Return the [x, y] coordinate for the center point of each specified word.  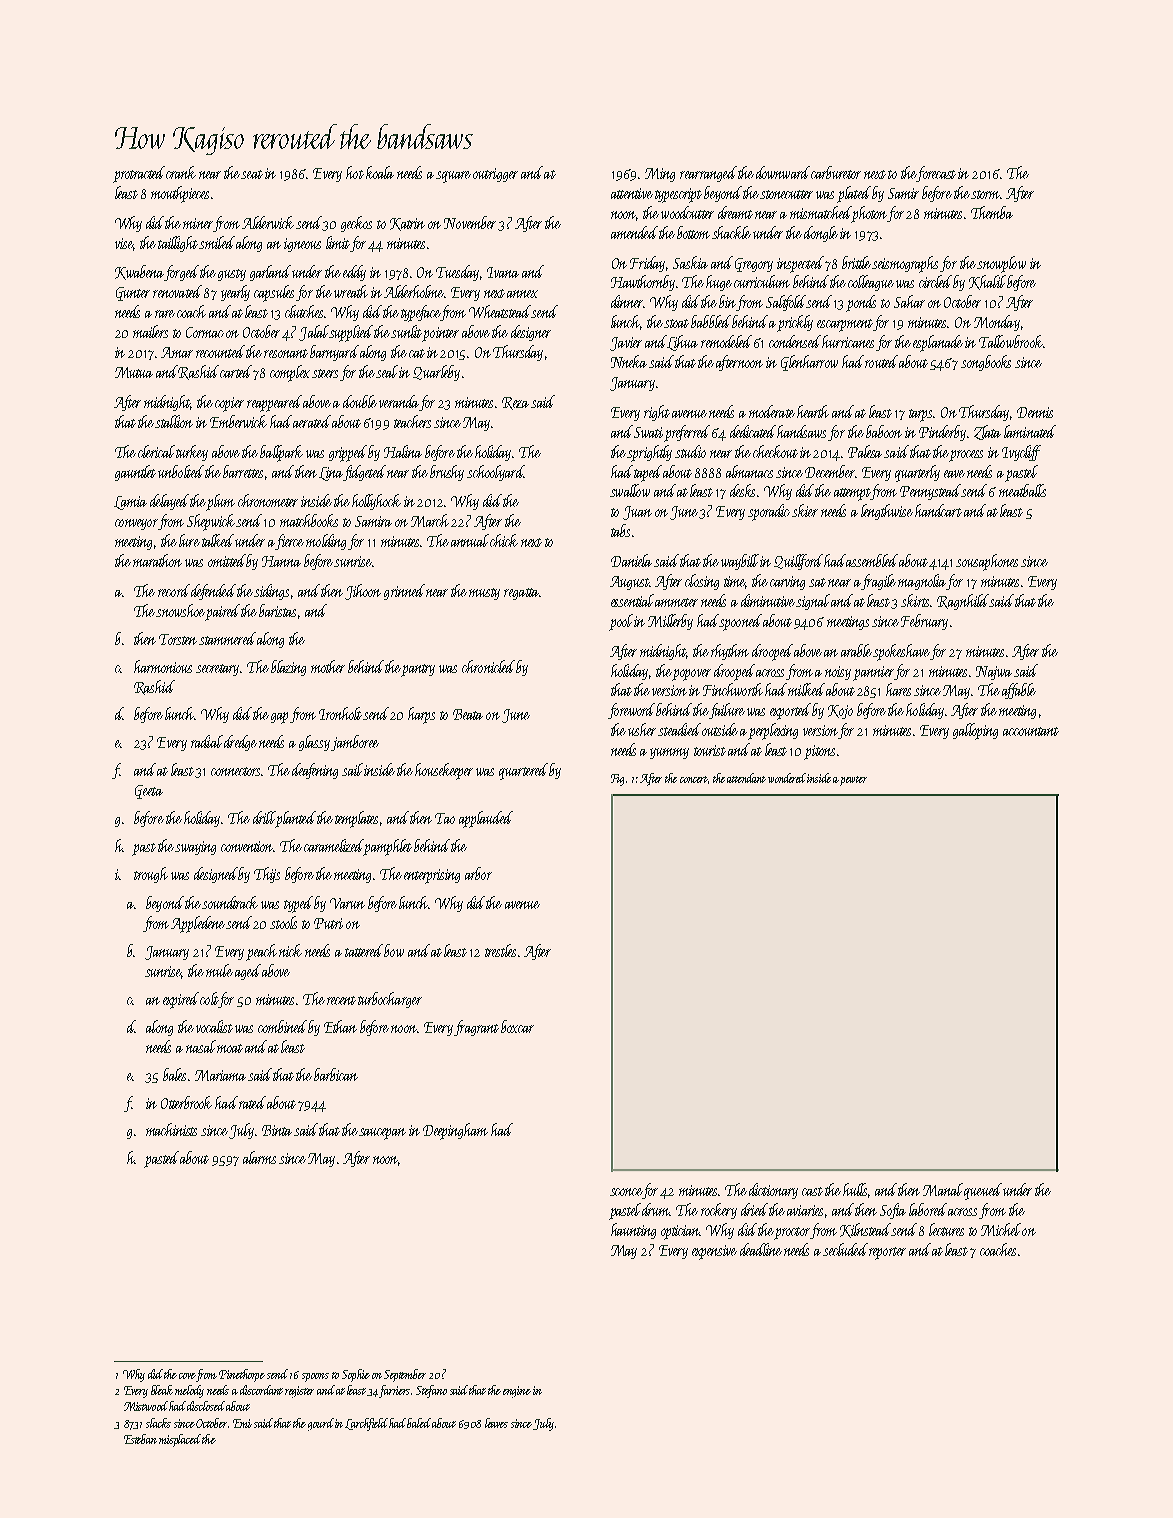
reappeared [274, 403]
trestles [500, 950]
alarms [259, 1157]
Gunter [133, 294]
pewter [853, 781]
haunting [633, 1231]
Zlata [987, 432]
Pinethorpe [242, 1375]
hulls [855, 1189]
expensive [714, 1252]
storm [986, 194]
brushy [447, 473]
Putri [328, 923]
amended [634, 232]
